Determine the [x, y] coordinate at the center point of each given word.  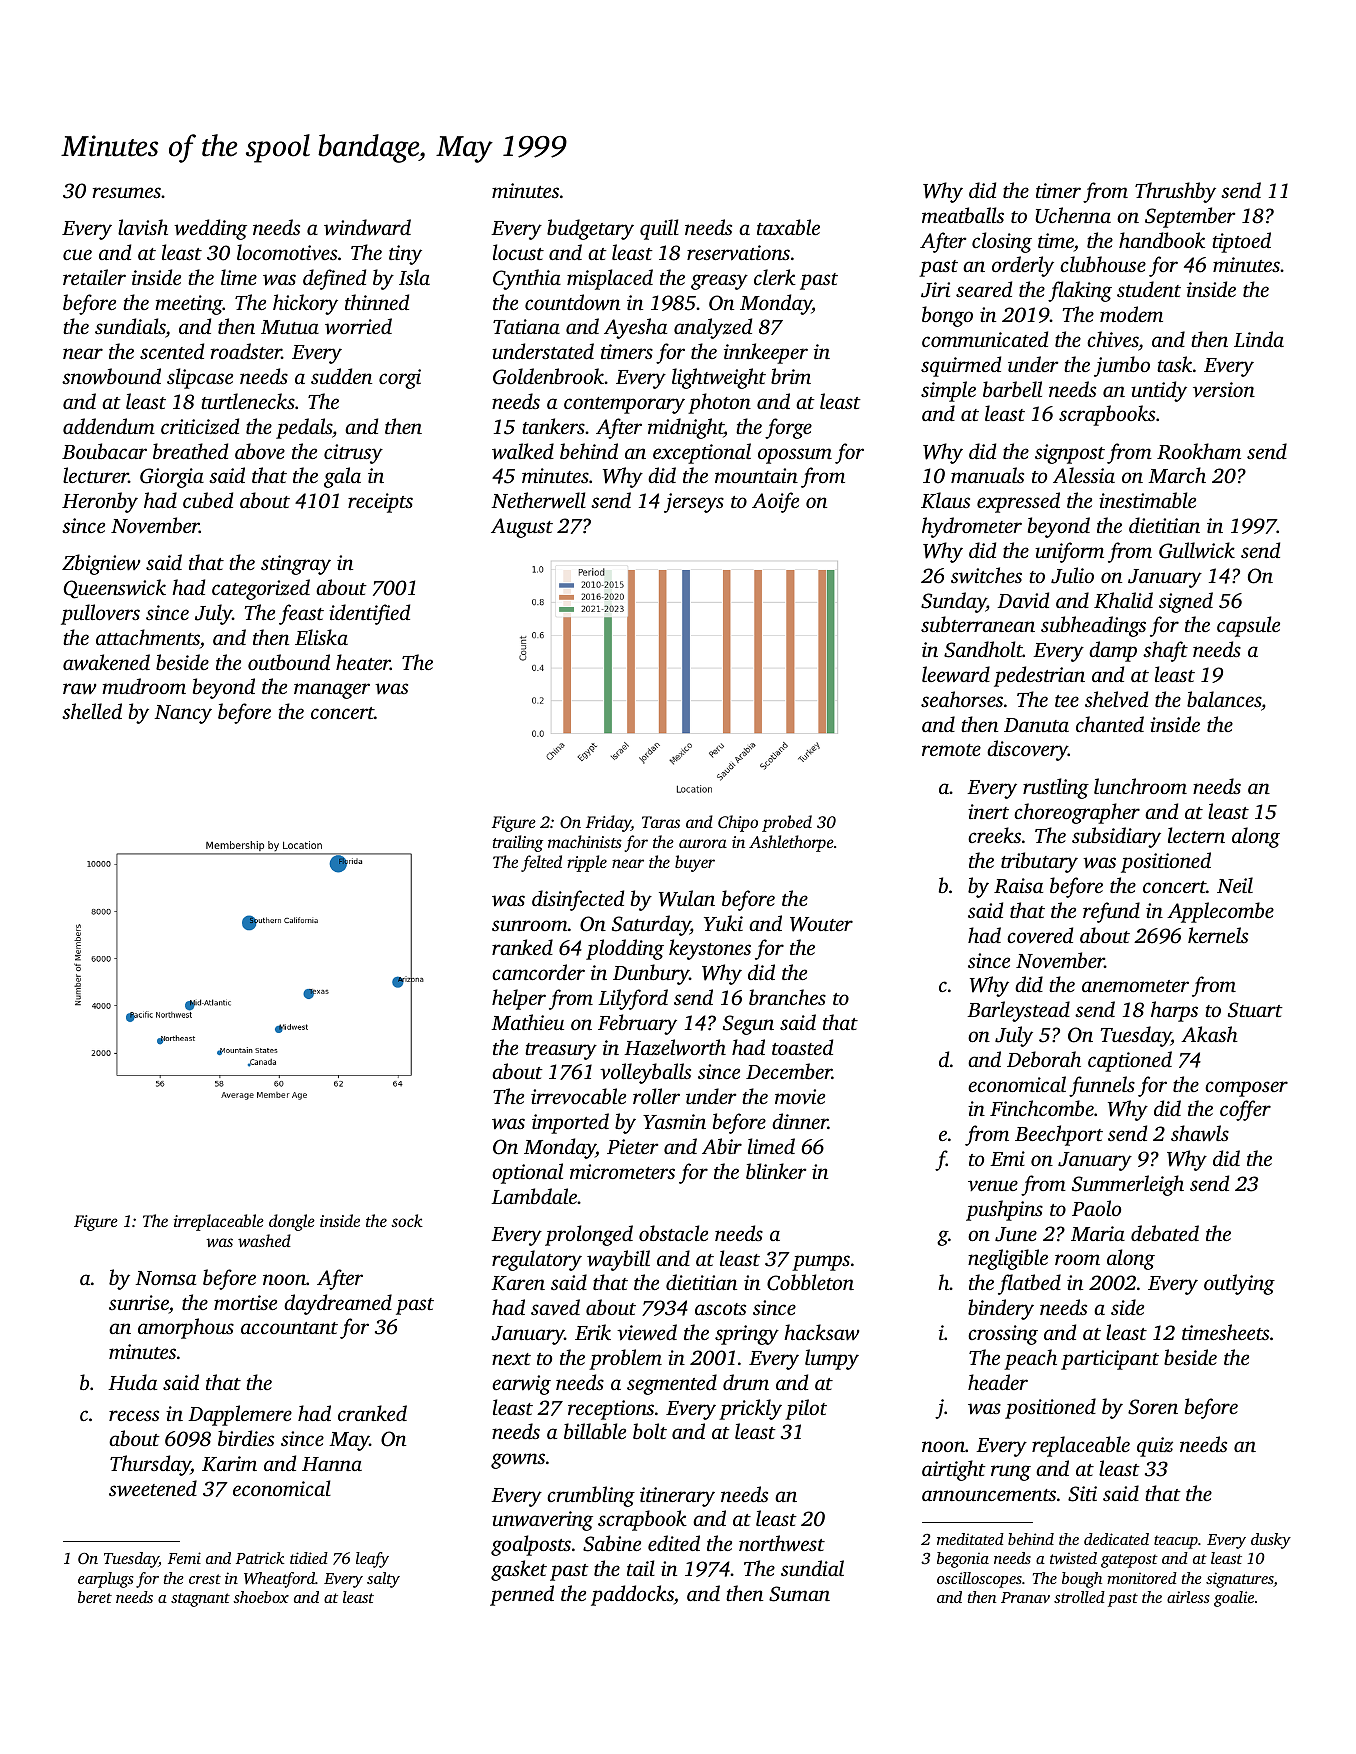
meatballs [963, 215]
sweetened [153, 1488]
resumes [127, 192]
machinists [585, 841]
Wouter [821, 924]
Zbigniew [101, 564]
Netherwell [538, 500]
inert [988, 811]
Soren [1153, 1407]
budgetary [590, 229]
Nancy [183, 714]
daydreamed [338, 1304]
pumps [821, 1263]
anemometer [1135, 986]
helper [519, 999]
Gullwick [1197, 550]
